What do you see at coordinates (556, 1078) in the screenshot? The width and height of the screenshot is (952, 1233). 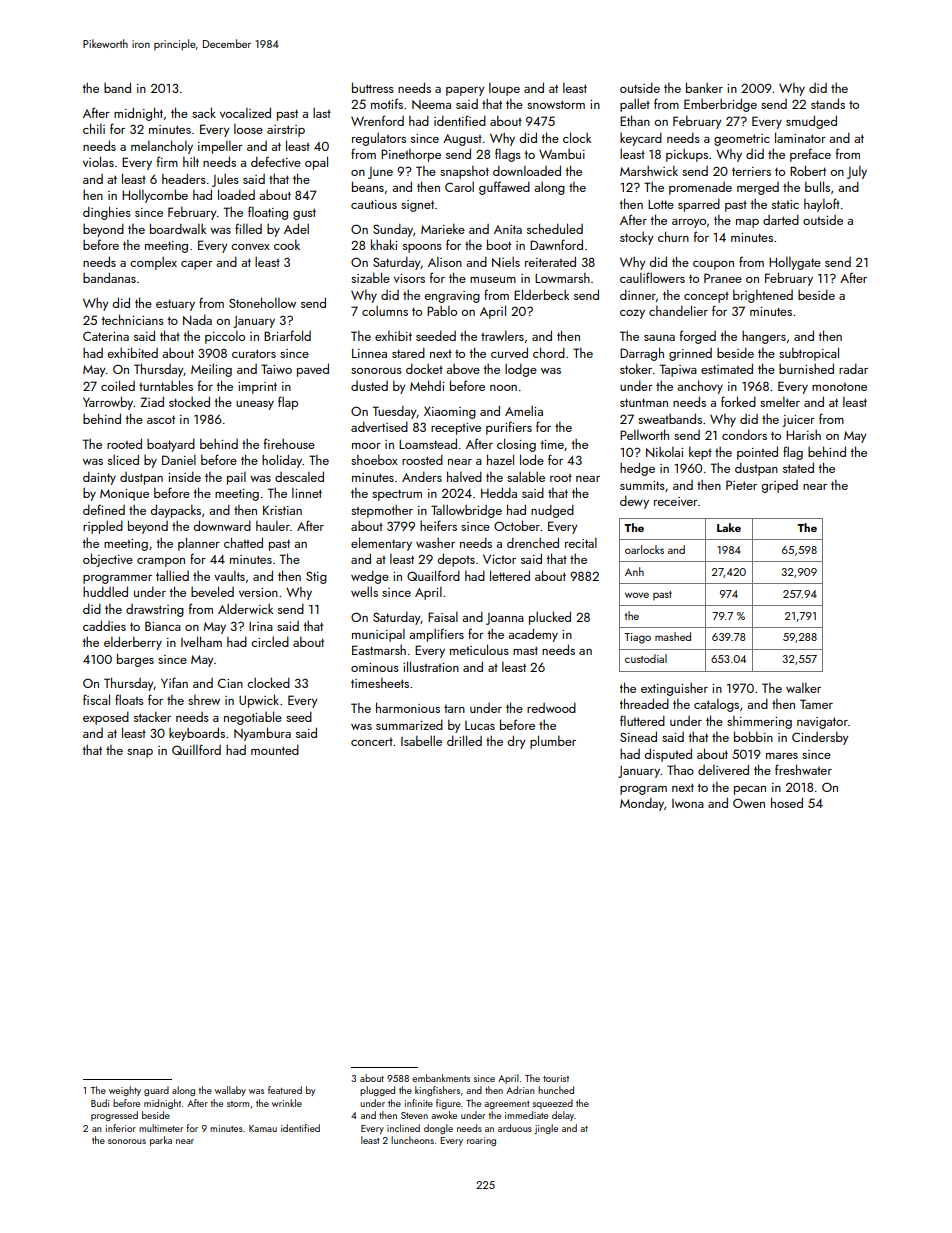 I see `tourist` at bounding box center [556, 1078].
